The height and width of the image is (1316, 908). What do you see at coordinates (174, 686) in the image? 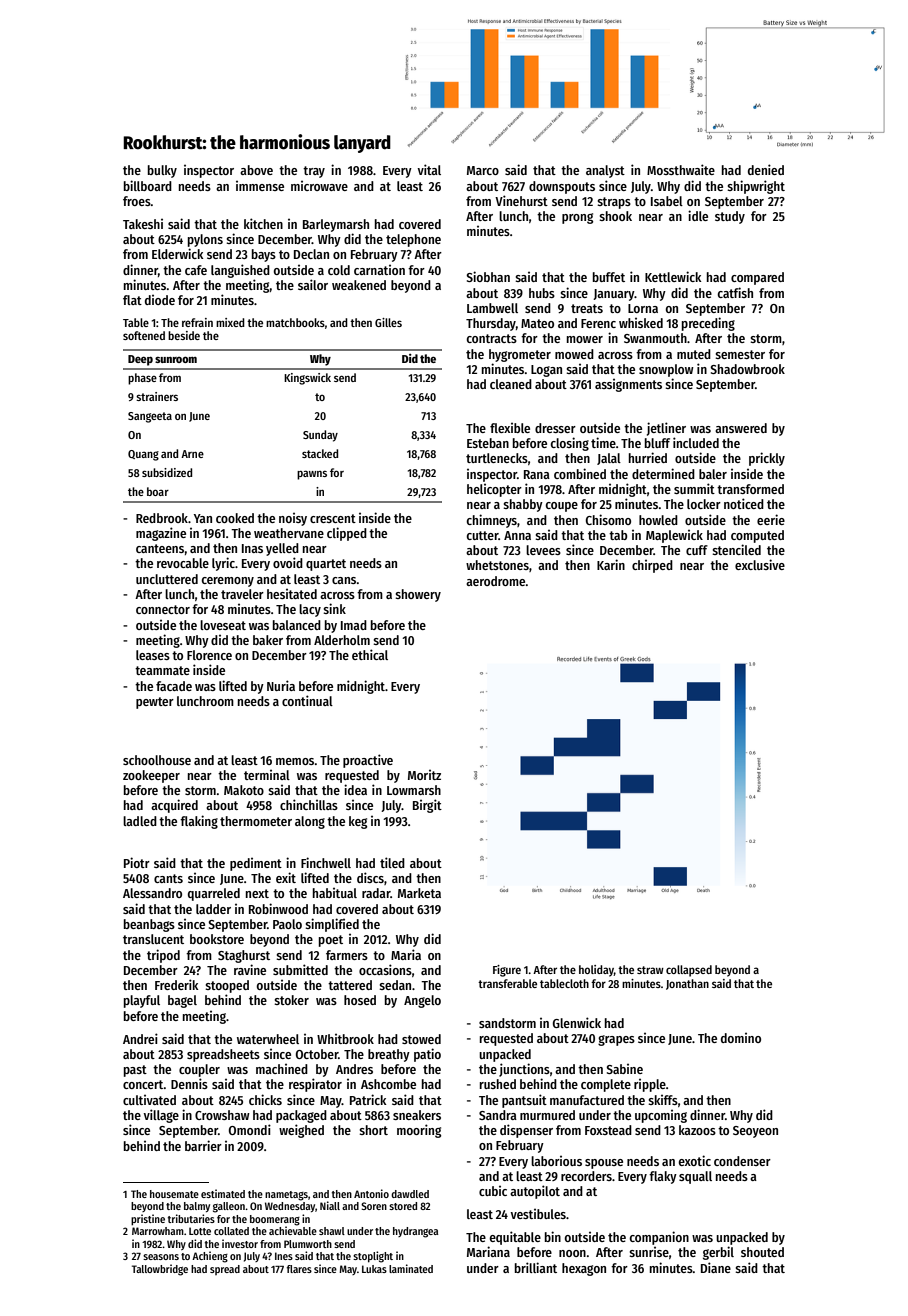
I see `facade` at bounding box center [174, 686].
